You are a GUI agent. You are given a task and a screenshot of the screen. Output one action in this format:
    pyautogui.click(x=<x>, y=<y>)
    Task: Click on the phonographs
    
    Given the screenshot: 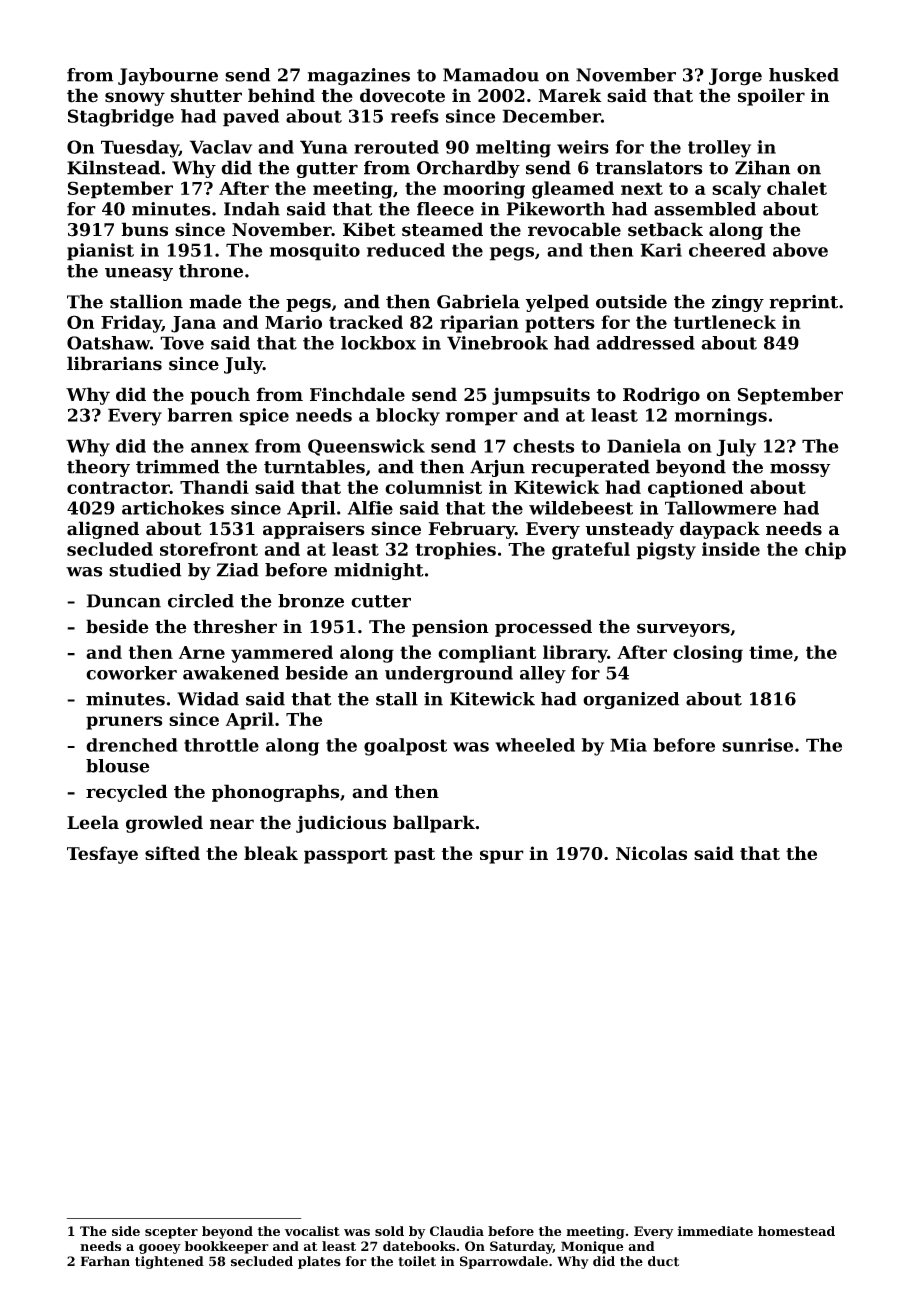 What is the action you would take?
    pyautogui.click(x=275, y=793)
